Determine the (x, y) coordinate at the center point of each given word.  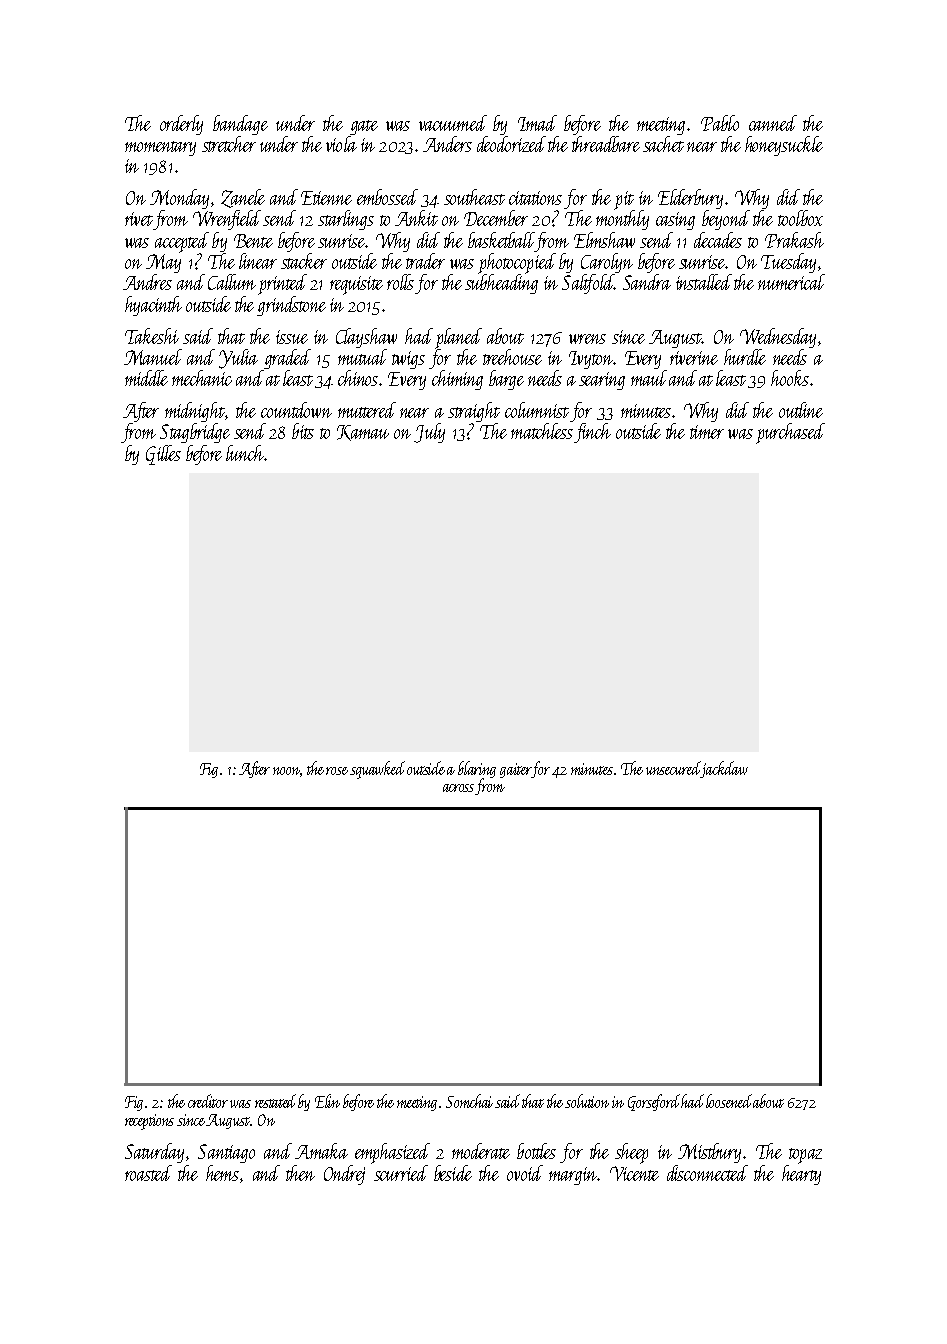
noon (287, 772)
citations (535, 198)
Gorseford (655, 1102)
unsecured (673, 768)
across (458, 788)
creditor (208, 1101)
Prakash (794, 240)
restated (275, 1101)
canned (773, 123)
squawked (377, 770)
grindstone (291, 306)
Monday (179, 199)
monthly (622, 220)
